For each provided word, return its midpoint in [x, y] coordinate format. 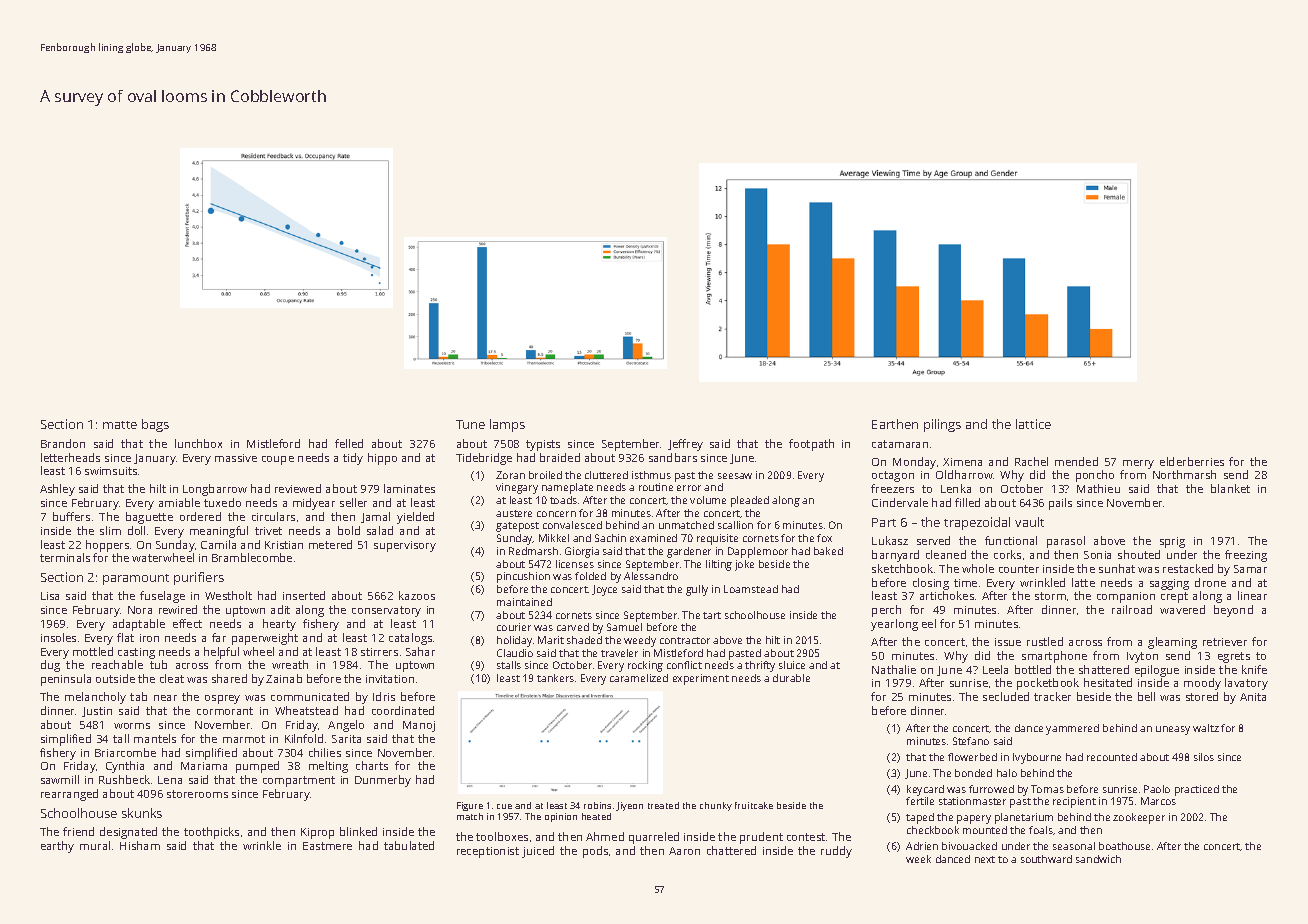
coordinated [403, 710]
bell [1146, 696]
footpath [811, 445]
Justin [97, 712]
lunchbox [198, 443]
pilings [942, 425]
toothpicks [211, 833]
